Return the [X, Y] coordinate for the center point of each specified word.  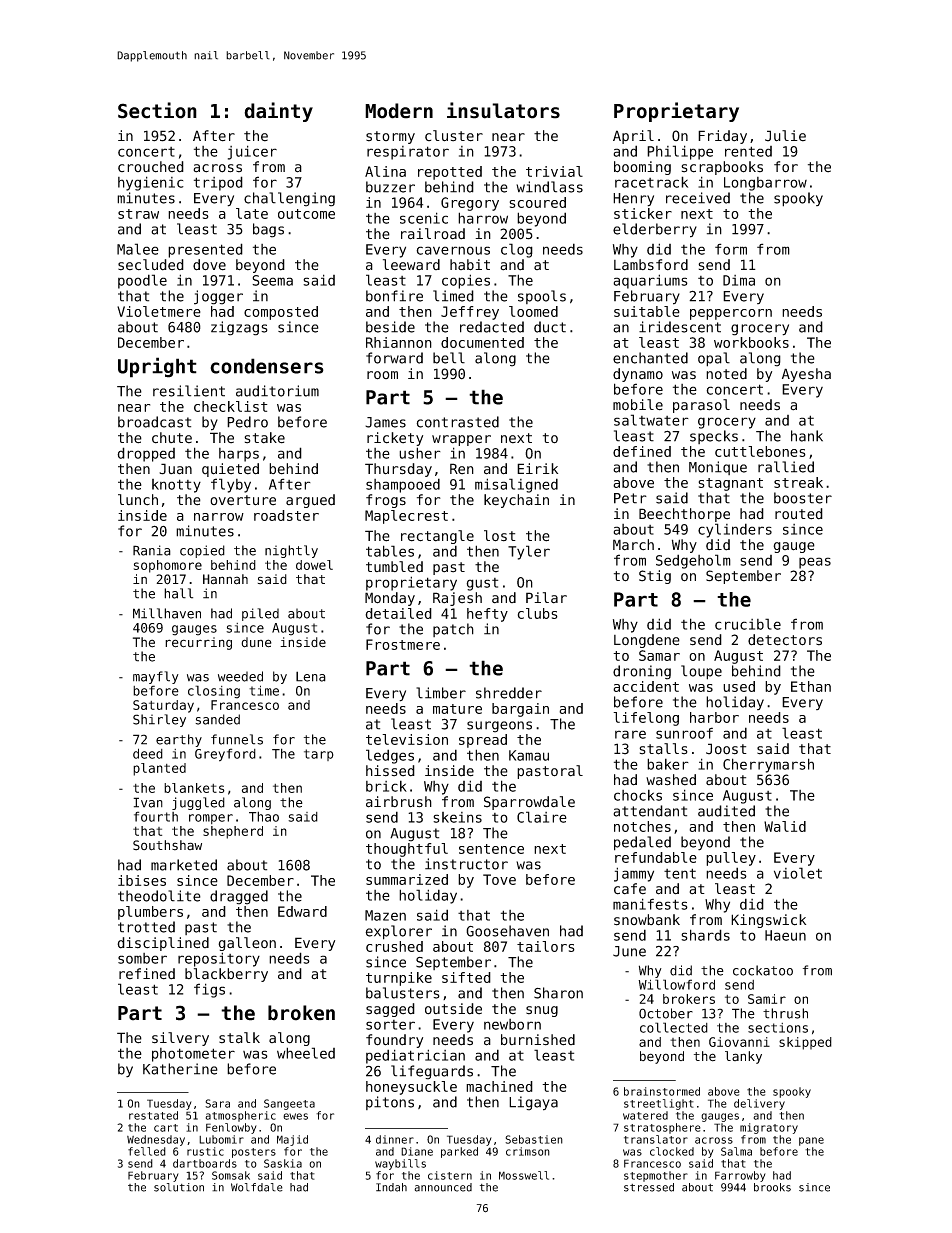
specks [714, 437]
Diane [417, 1151]
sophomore [168, 566]
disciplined [163, 944]
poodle [142, 281]
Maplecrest [406, 517]
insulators [503, 110]
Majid [292, 1140]
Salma [736, 1151]
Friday [722, 137]
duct [550, 327]
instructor [466, 864]
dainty [278, 112]
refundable [656, 857]
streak [798, 482]
